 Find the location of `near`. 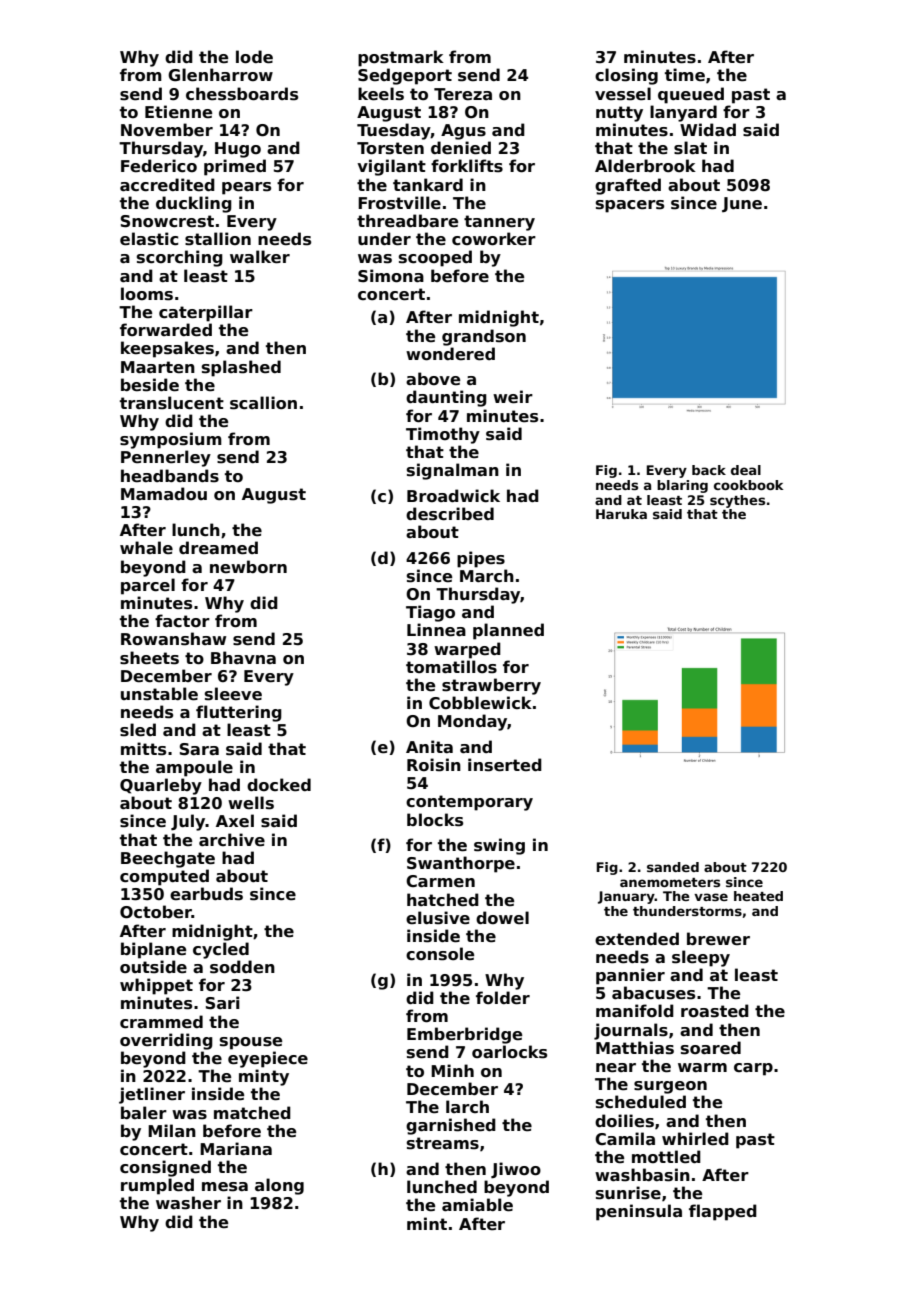

near is located at coordinates (616, 1067).
